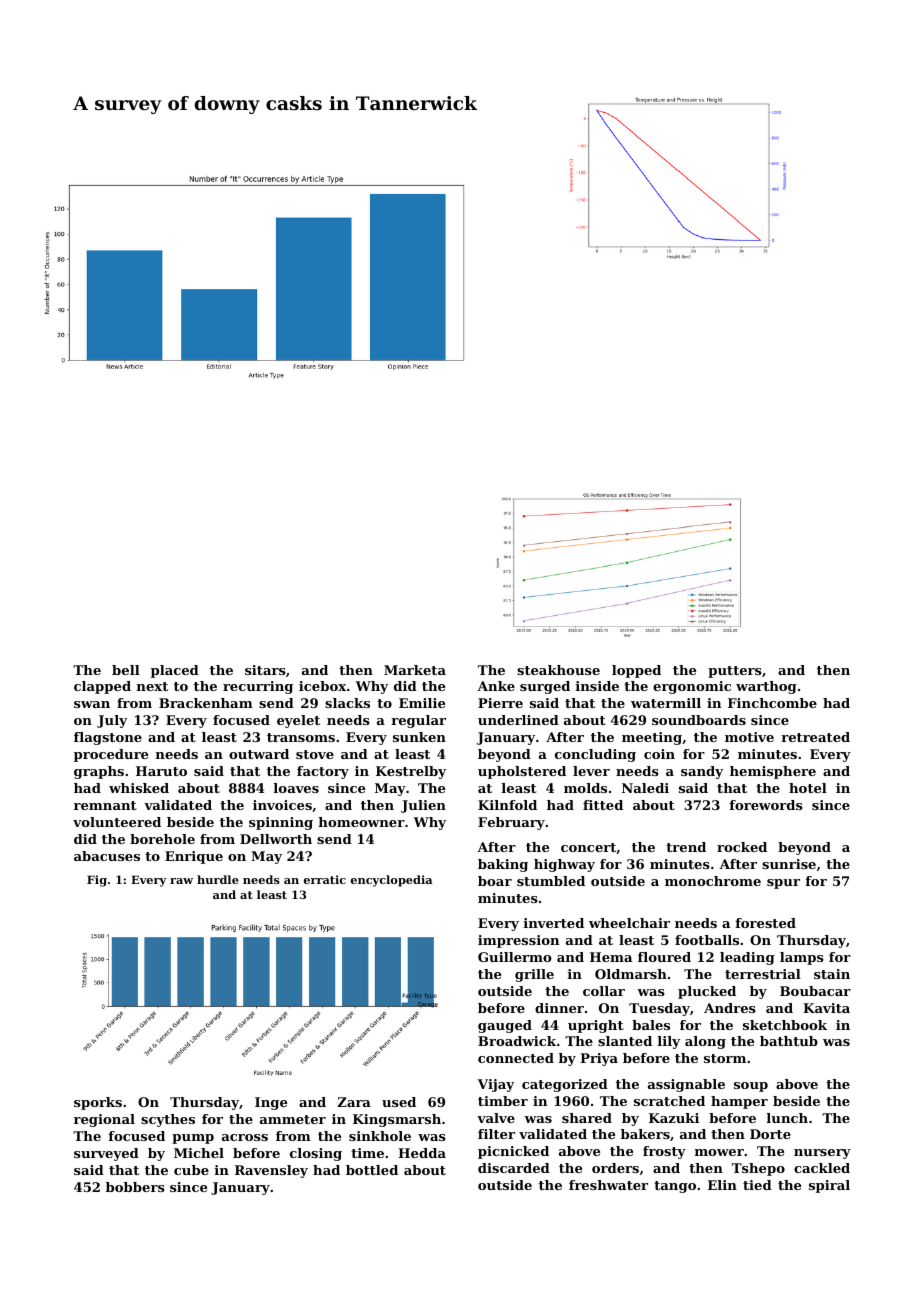  Describe the element at coordinates (808, 788) in the screenshot. I see `hotel` at that location.
